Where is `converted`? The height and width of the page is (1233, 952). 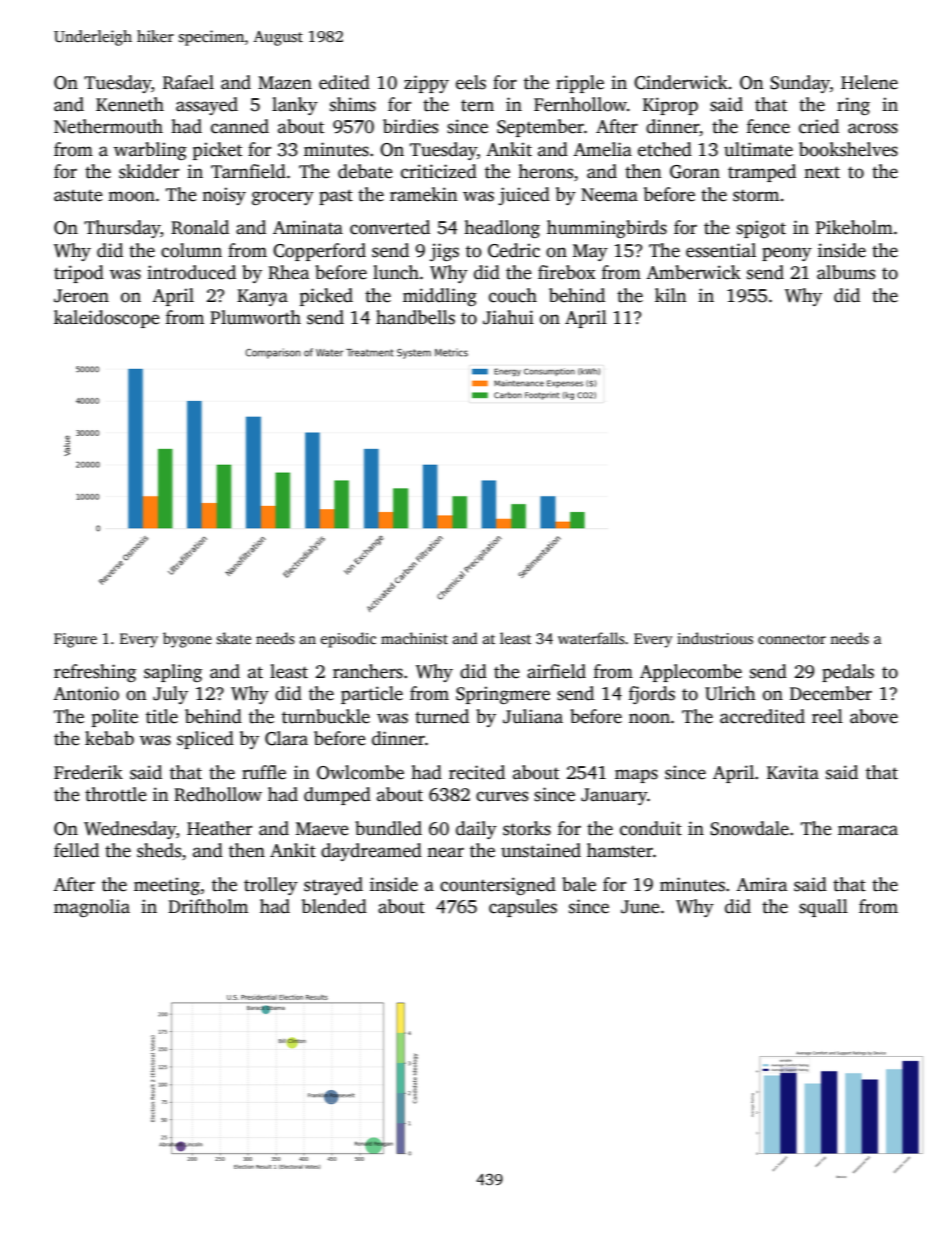 converted is located at coordinates (390, 227).
